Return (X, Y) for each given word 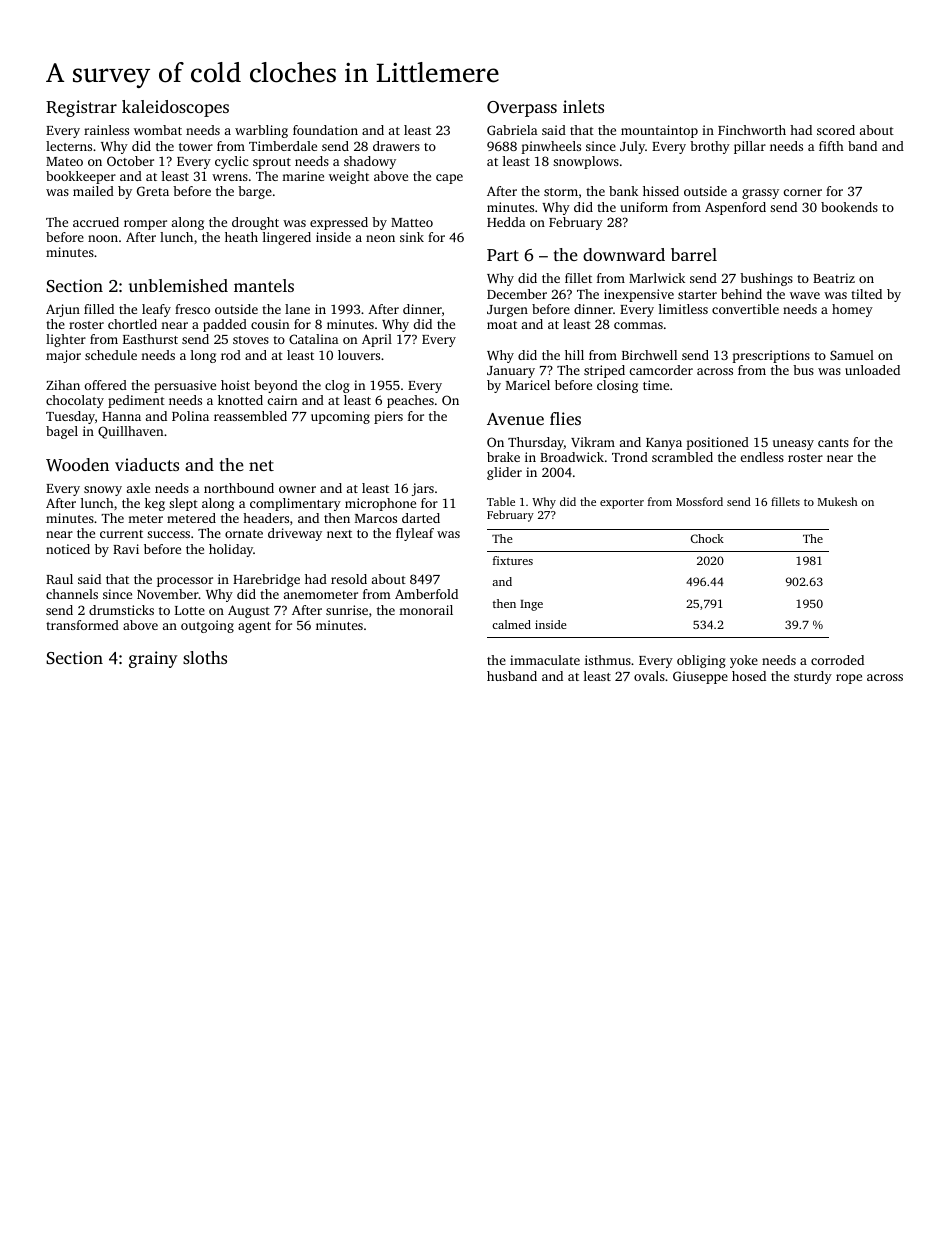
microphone (380, 504)
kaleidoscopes (175, 108)
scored (836, 130)
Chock (707, 538)
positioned (717, 443)
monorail (426, 610)
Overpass (522, 109)
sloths (205, 657)
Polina (190, 416)
